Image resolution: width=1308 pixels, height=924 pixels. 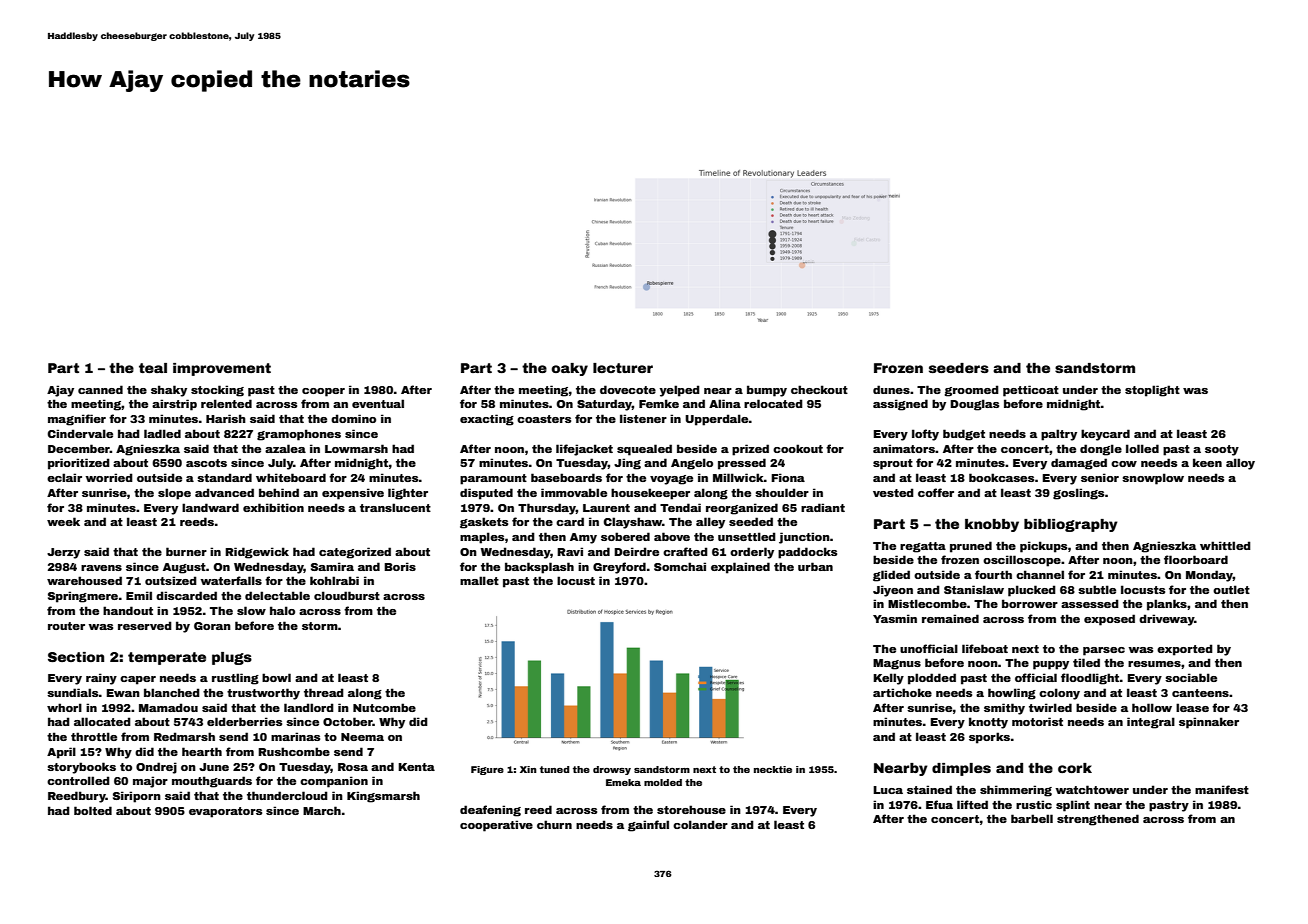 I want to click on oaky, so click(x=570, y=369).
